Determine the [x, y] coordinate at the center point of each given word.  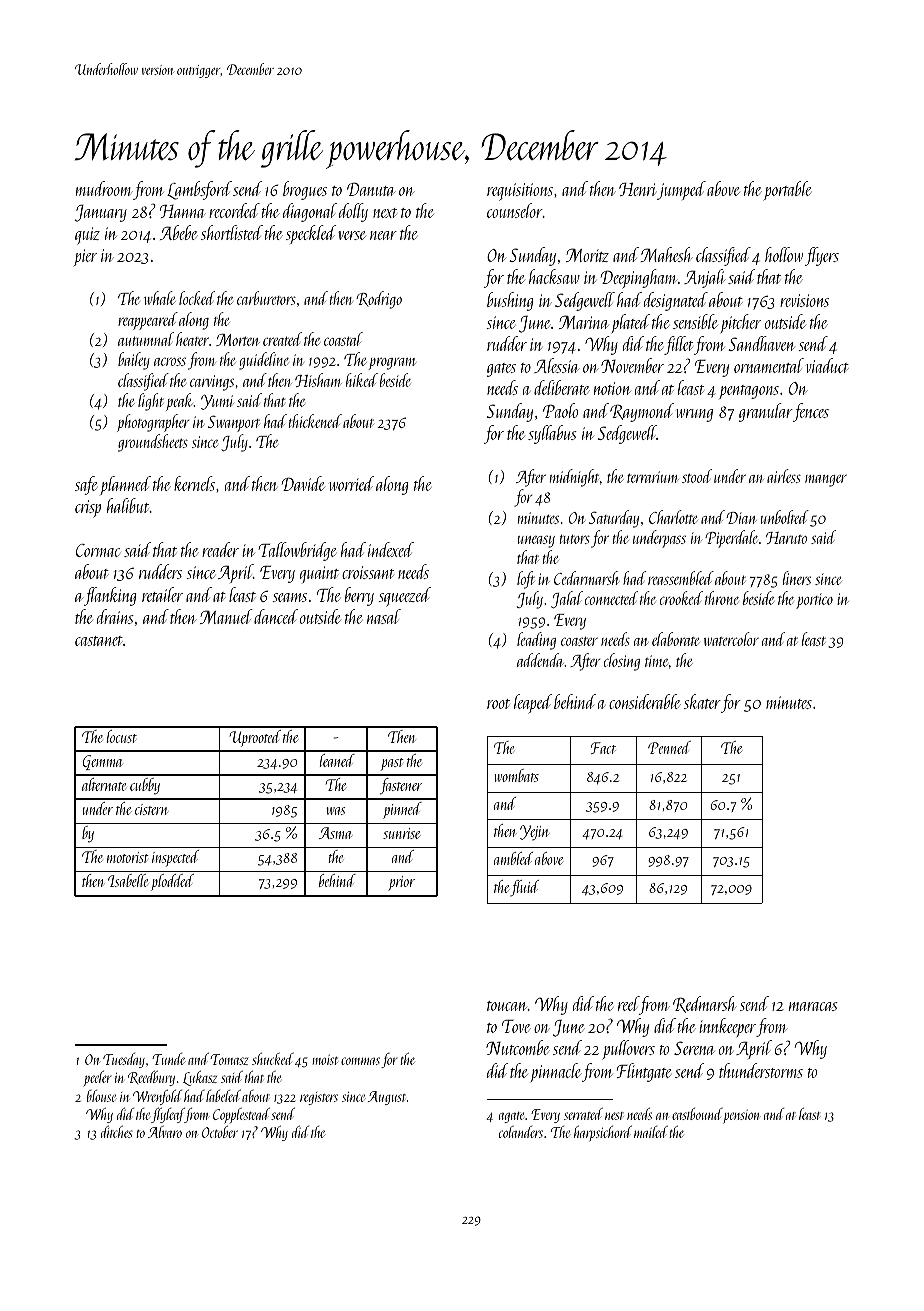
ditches [117, 1131]
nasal [384, 616]
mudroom [104, 188]
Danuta [371, 189]
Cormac [98, 550]
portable [787, 190]
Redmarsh [705, 1004]
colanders [521, 1132]
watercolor [731, 639]
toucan [507, 1006]
